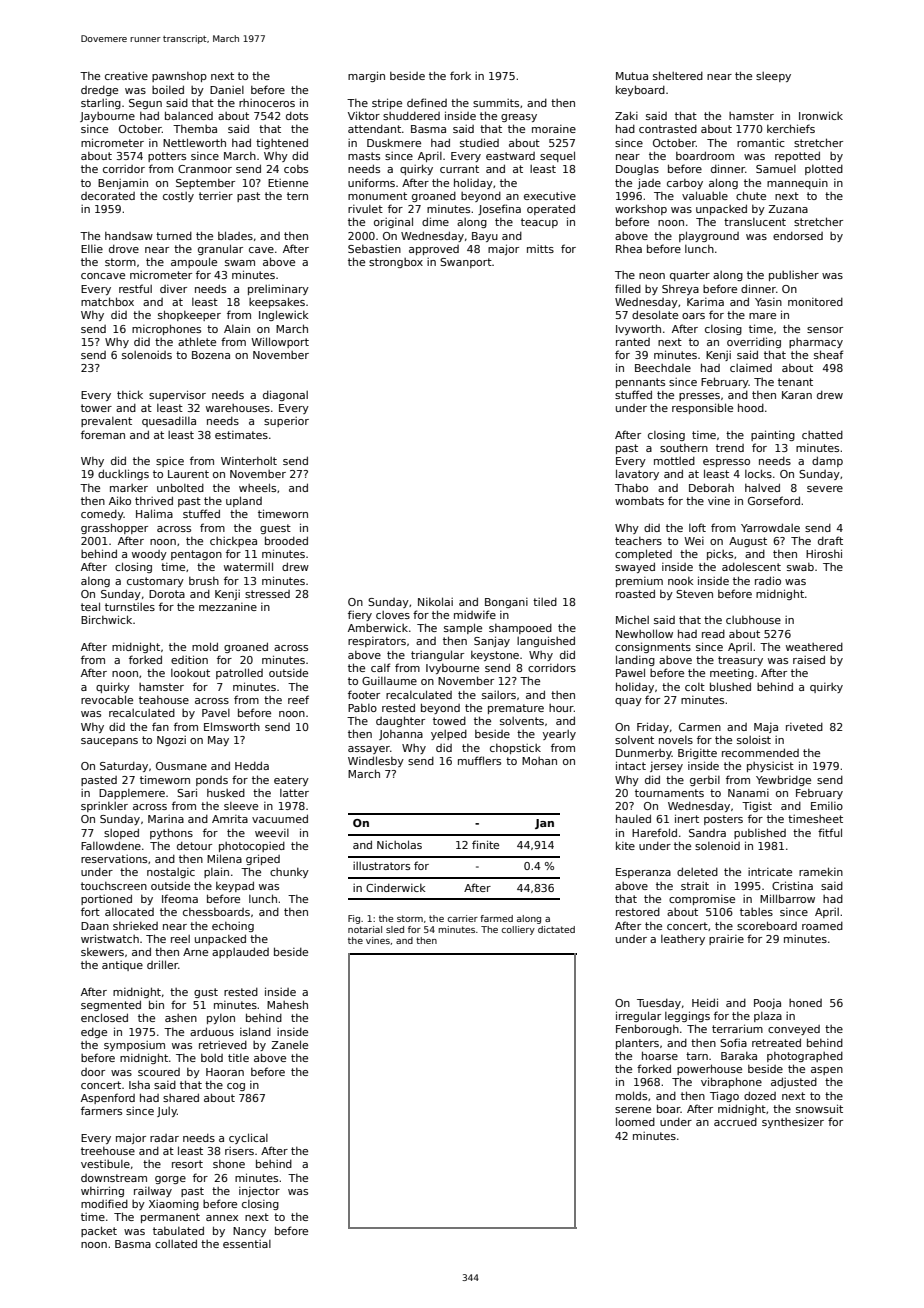  What do you see at coordinates (99, 1231) in the screenshot?
I see `packet` at bounding box center [99, 1231].
